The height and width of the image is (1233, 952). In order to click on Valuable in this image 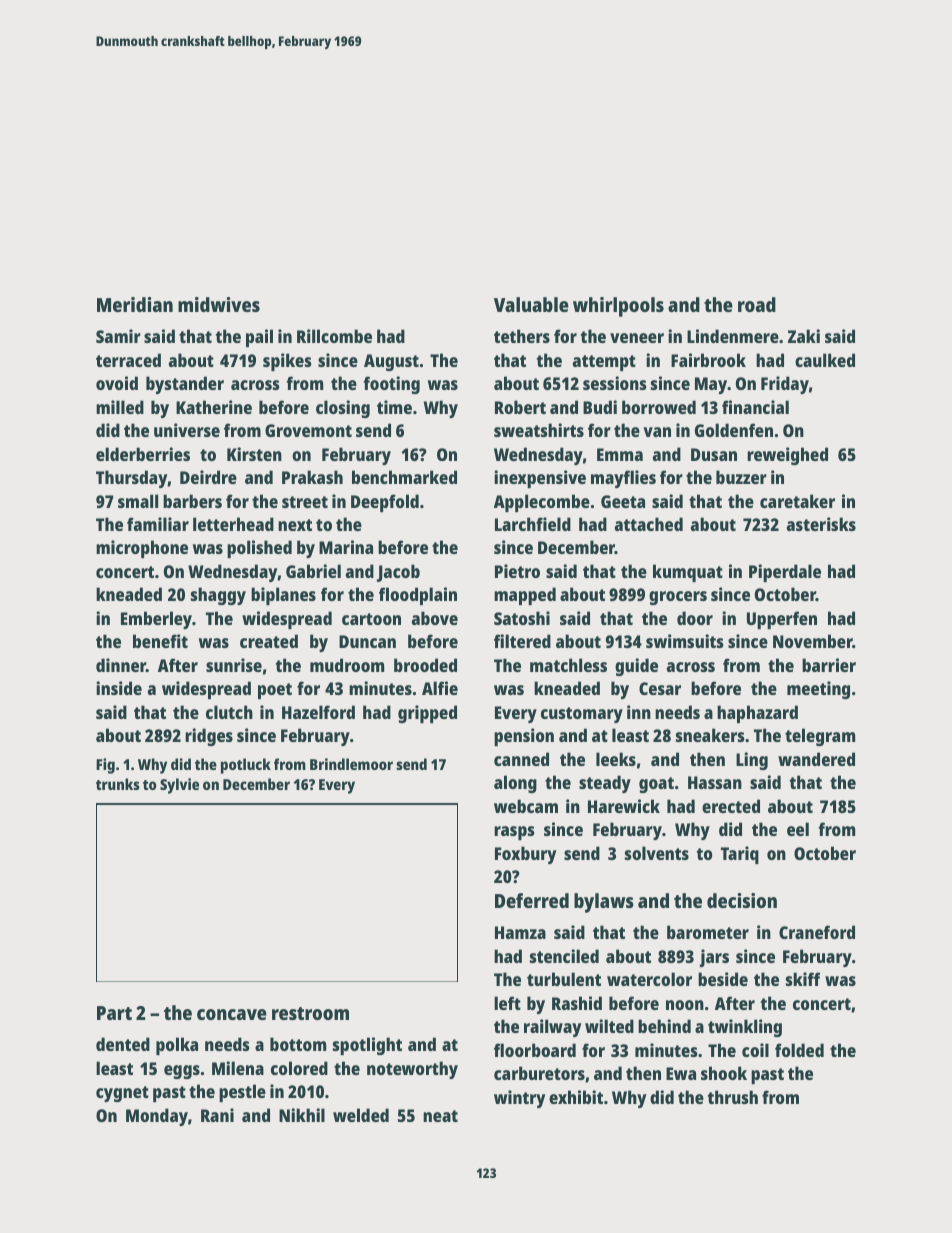, I will do `click(531, 304)`.
